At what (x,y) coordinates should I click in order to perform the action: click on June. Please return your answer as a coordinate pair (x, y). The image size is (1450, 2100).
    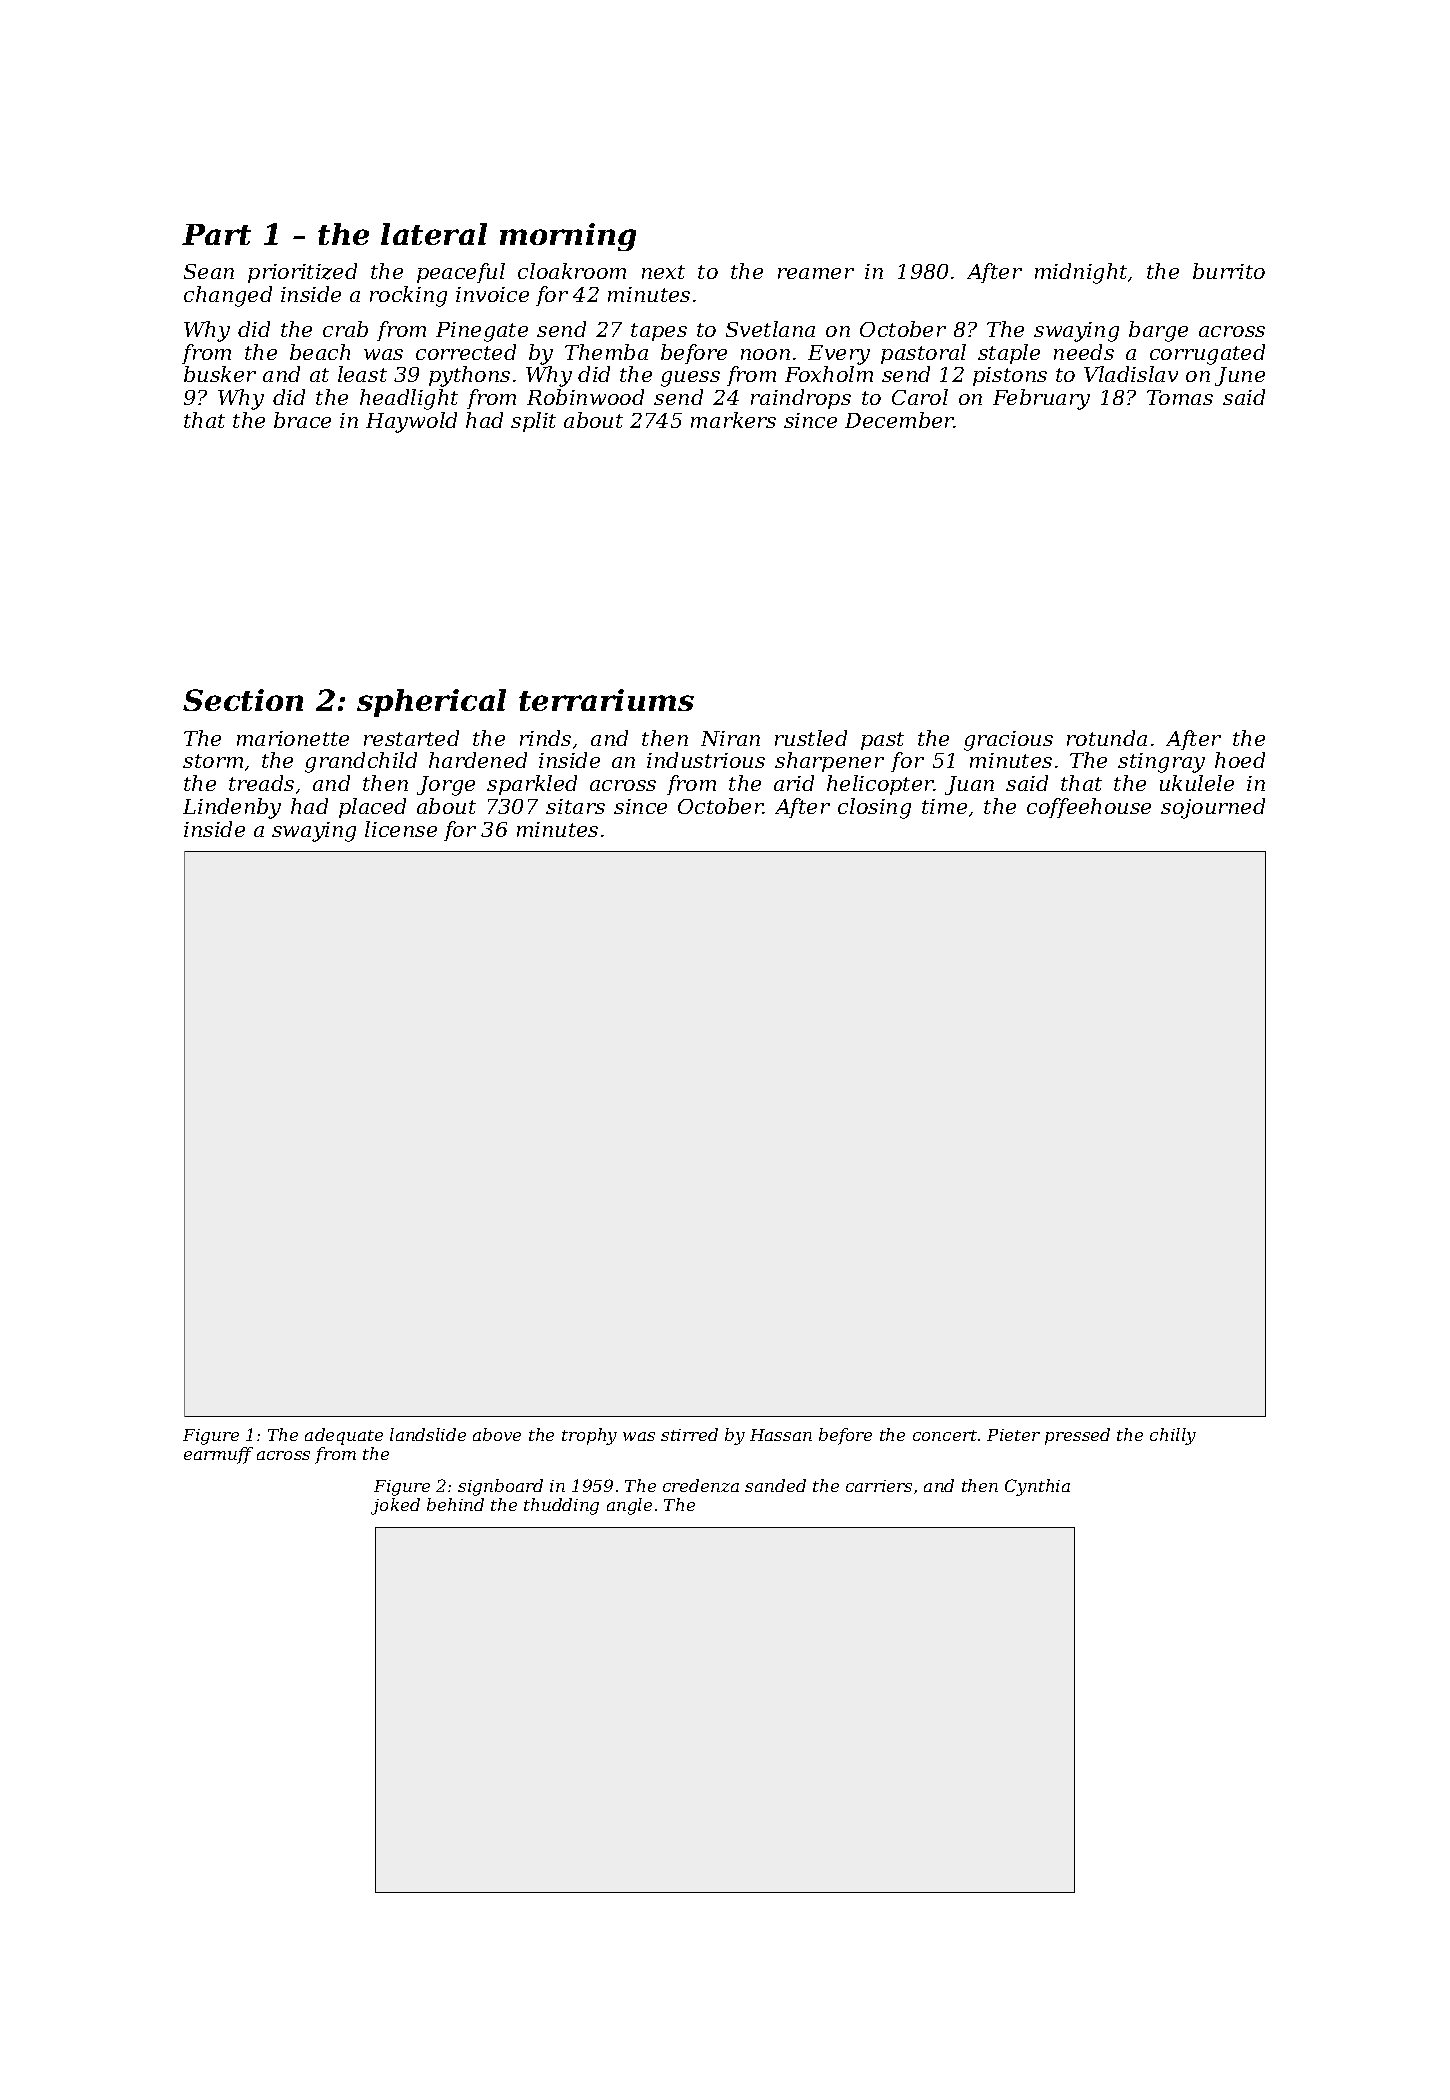
    Looking at the image, I should click on (1240, 376).
